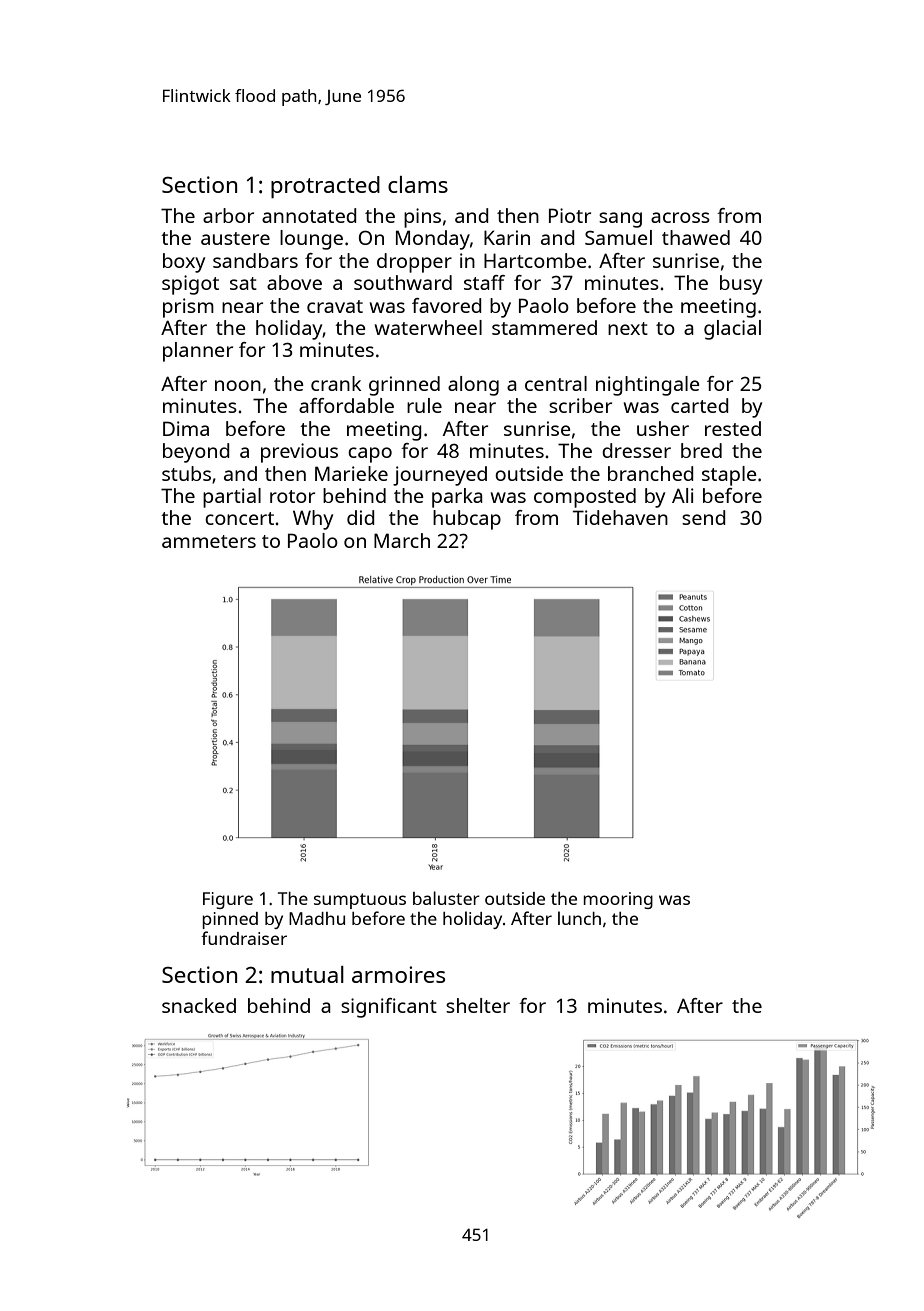 This screenshot has height=1311, width=924. What do you see at coordinates (618, 900) in the screenshot?
I see `mooring` at bounding box center [618, 900].
